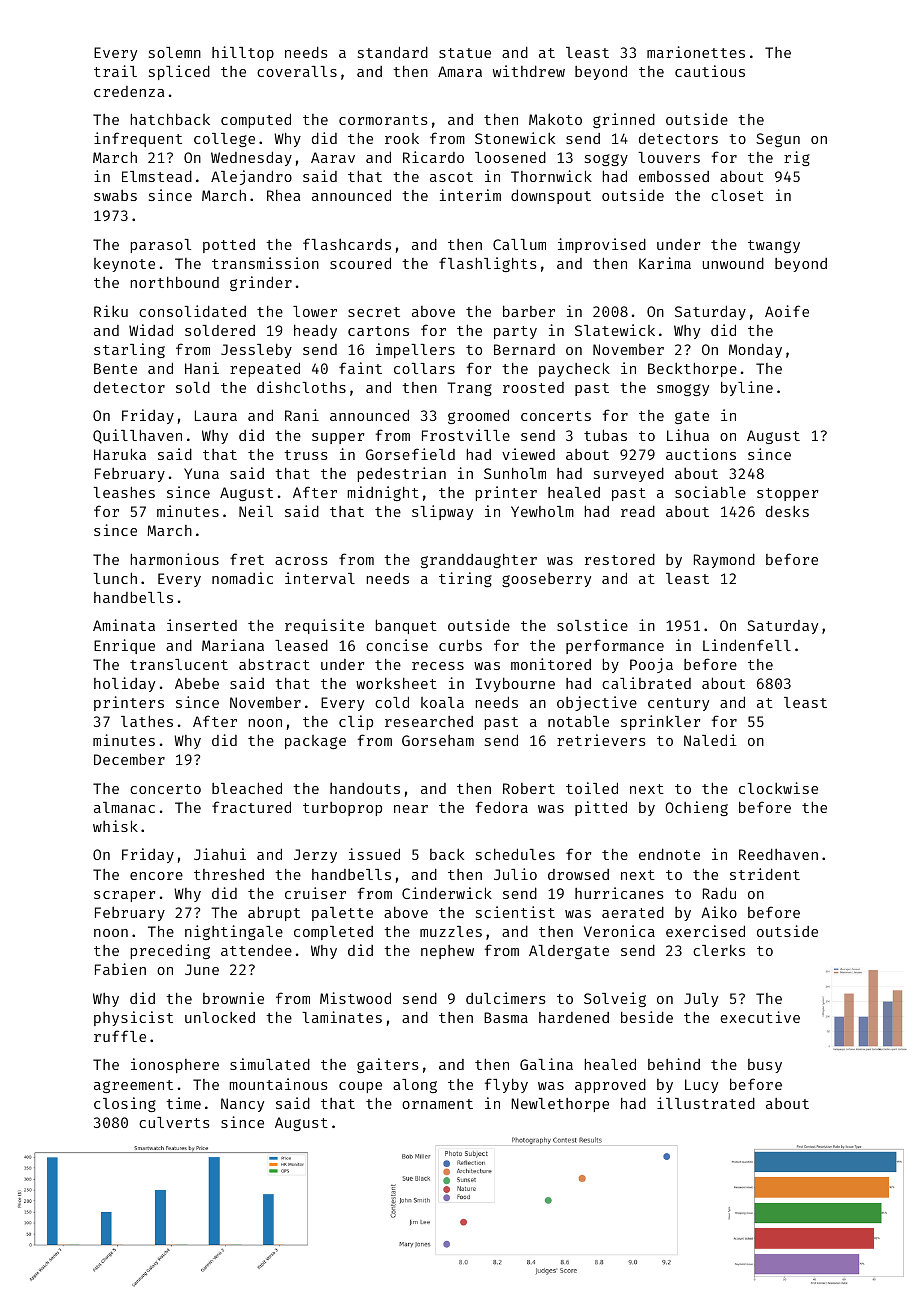 Image resolution: width=924 pixels, height=1308 pixels. What do you see at coordinates (360, 1087) in the screenshot?
I see `coupe` at bounding box center [360, 1087].
